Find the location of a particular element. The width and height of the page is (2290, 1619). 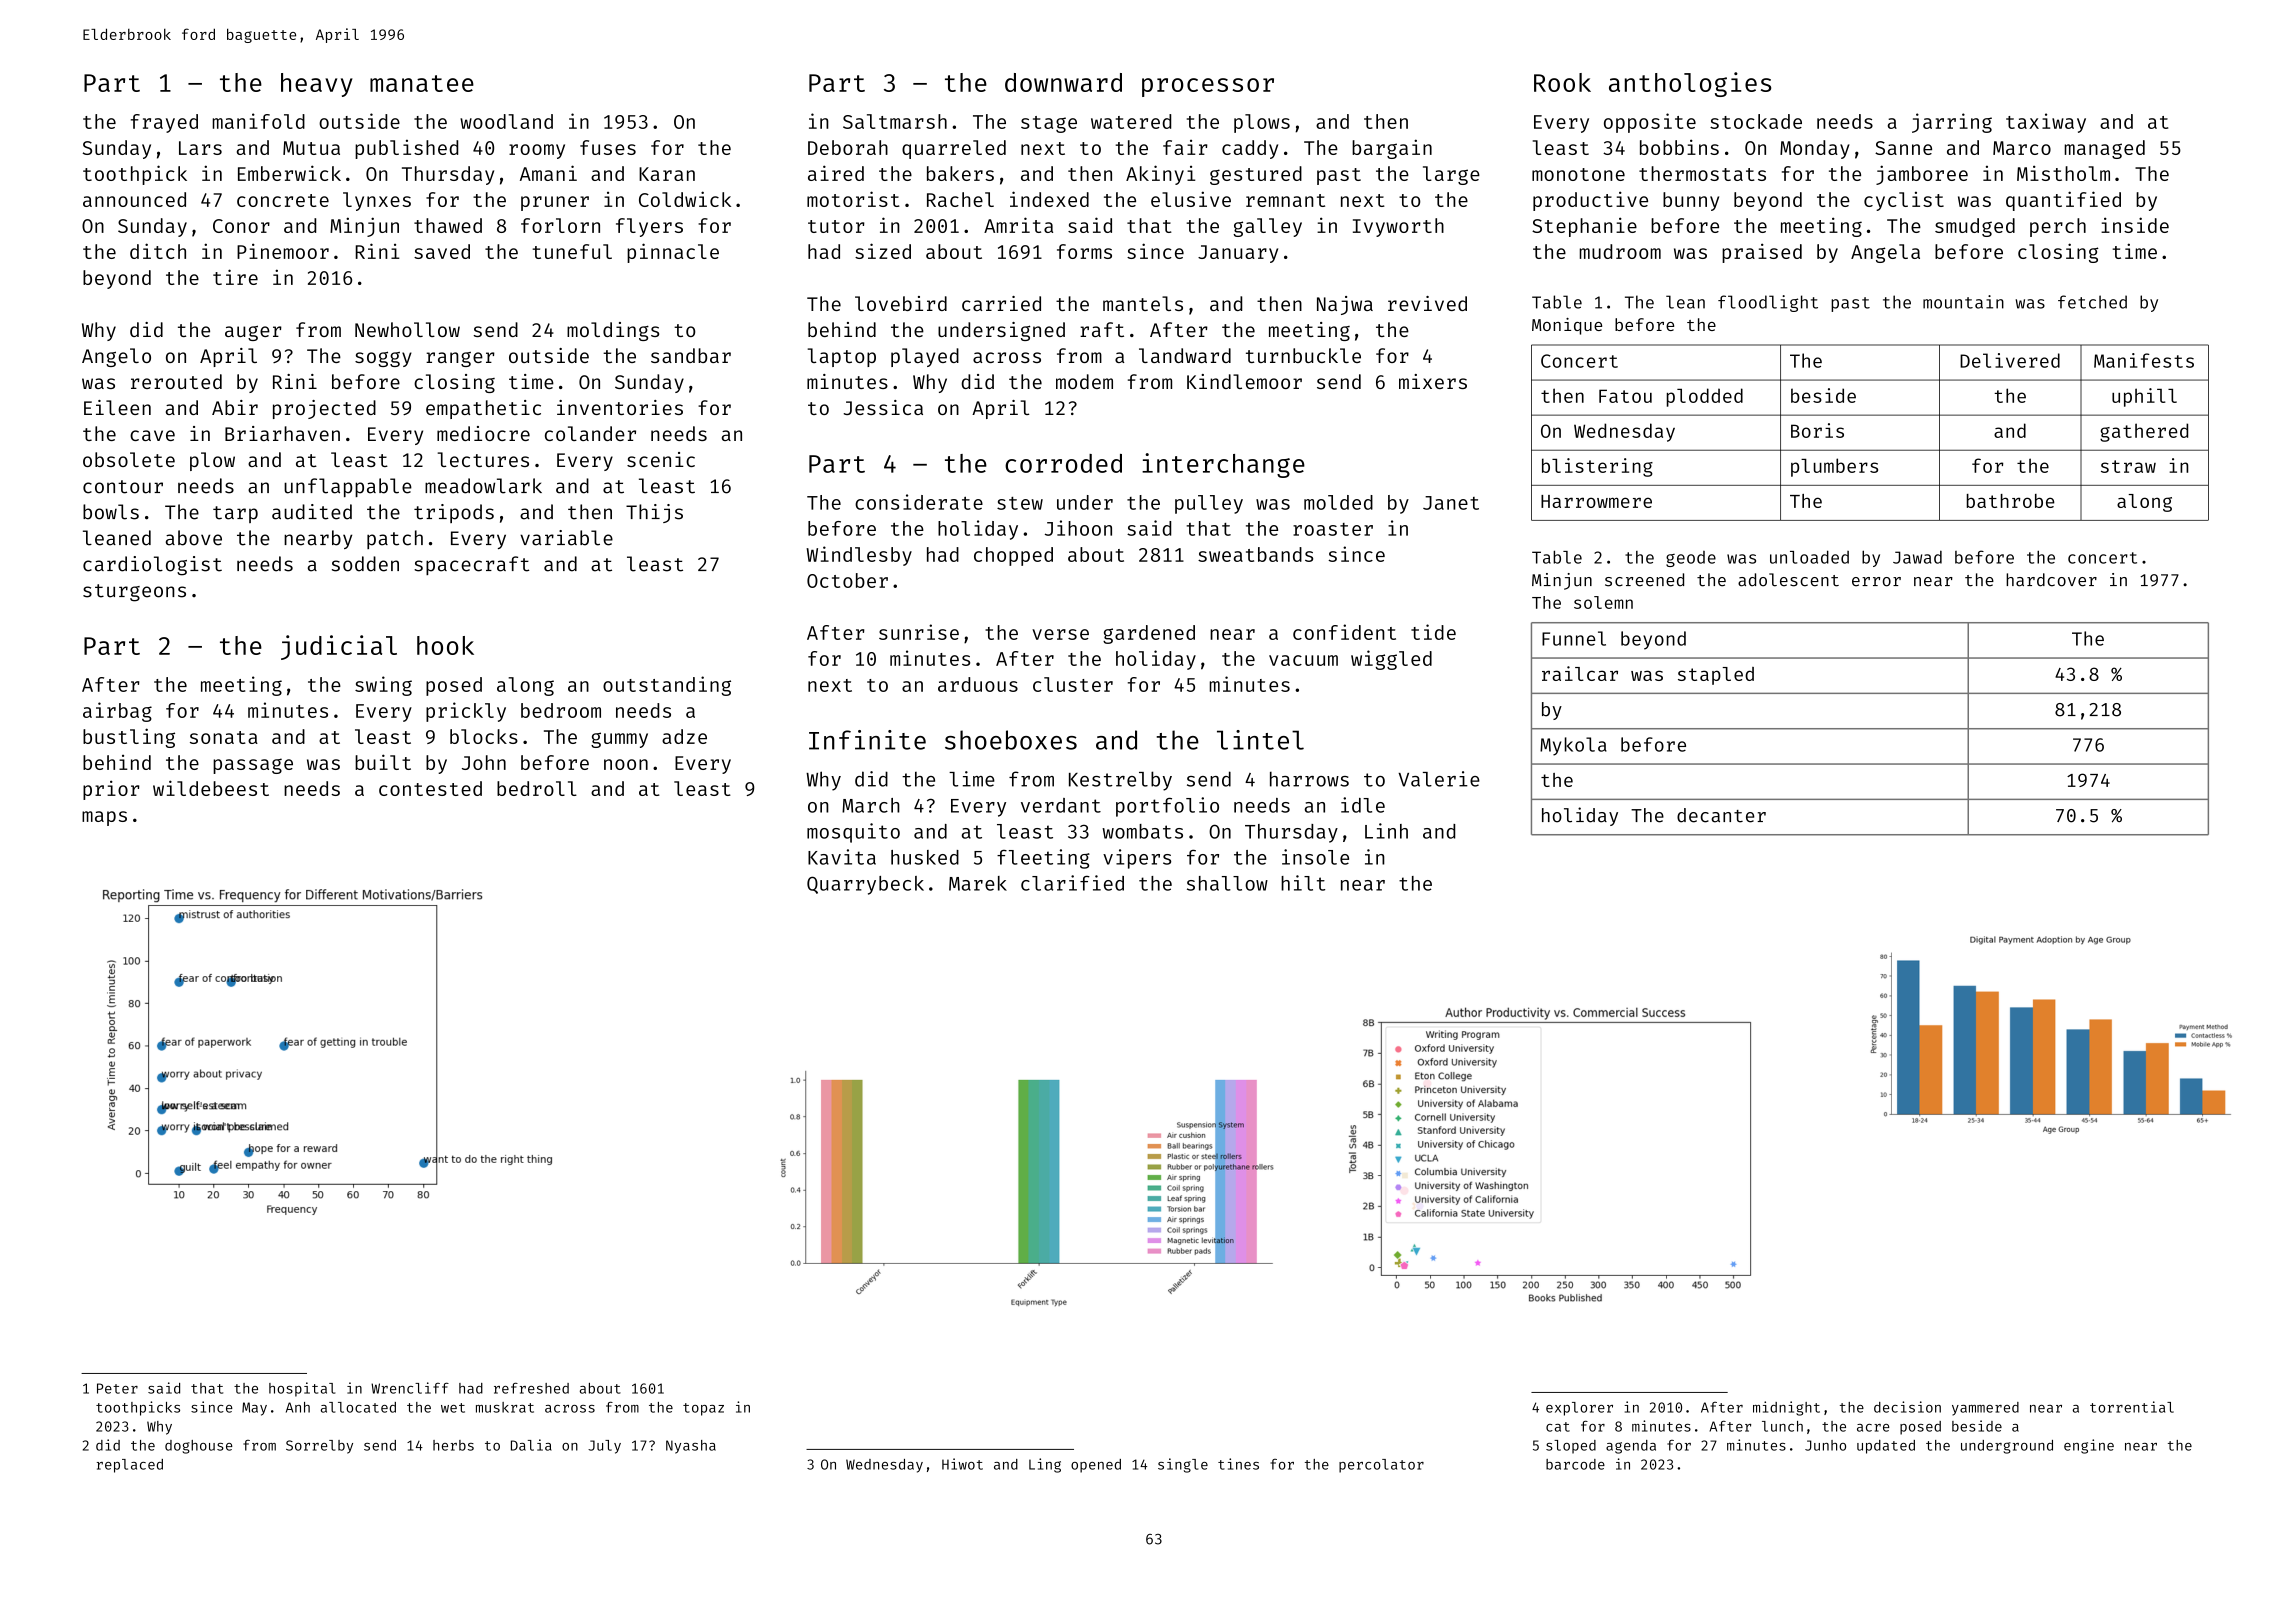

hardcover is located at coordinates (2051, 580).
